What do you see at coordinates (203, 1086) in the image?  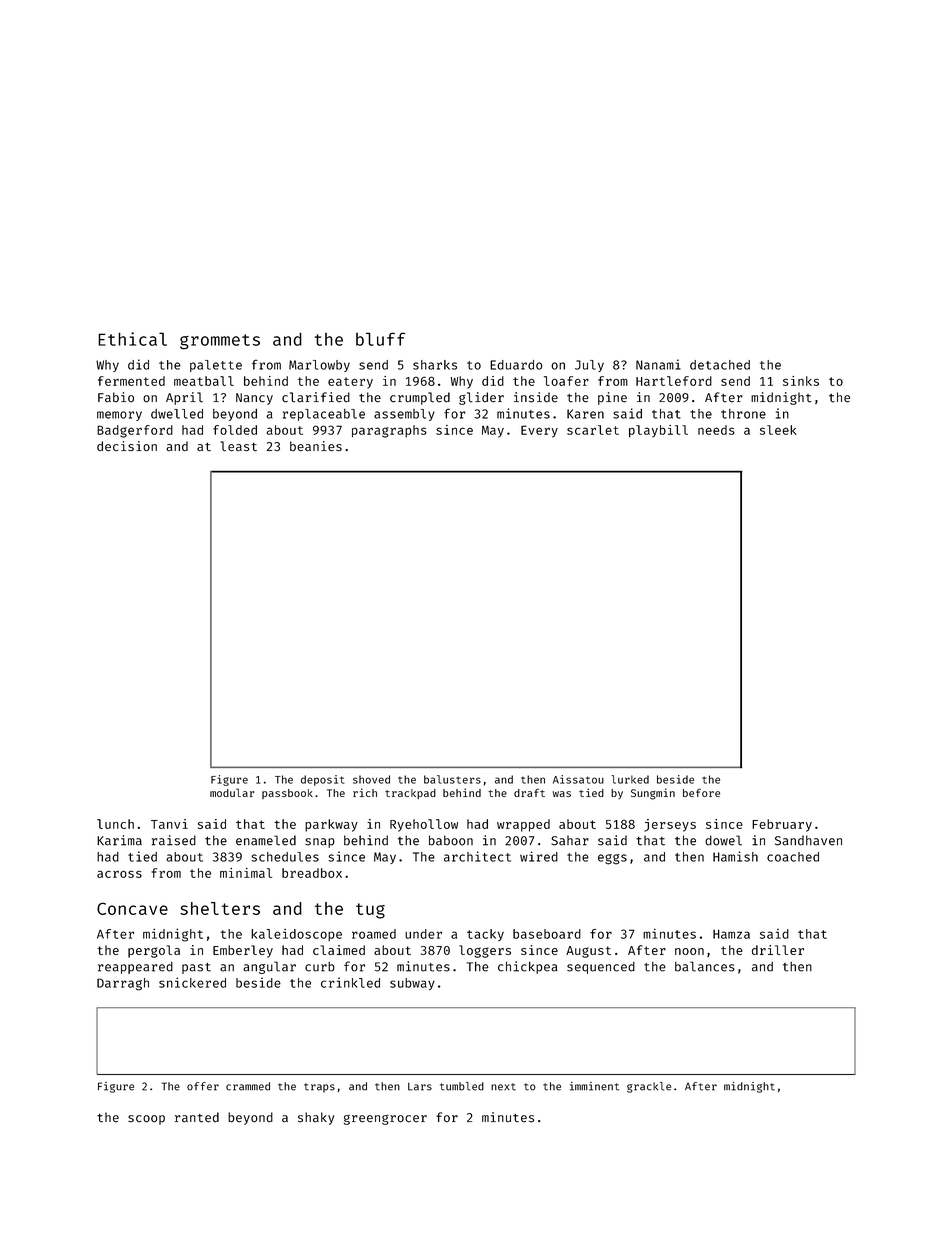 I see `offer` at bounding box center [203, 1086].
